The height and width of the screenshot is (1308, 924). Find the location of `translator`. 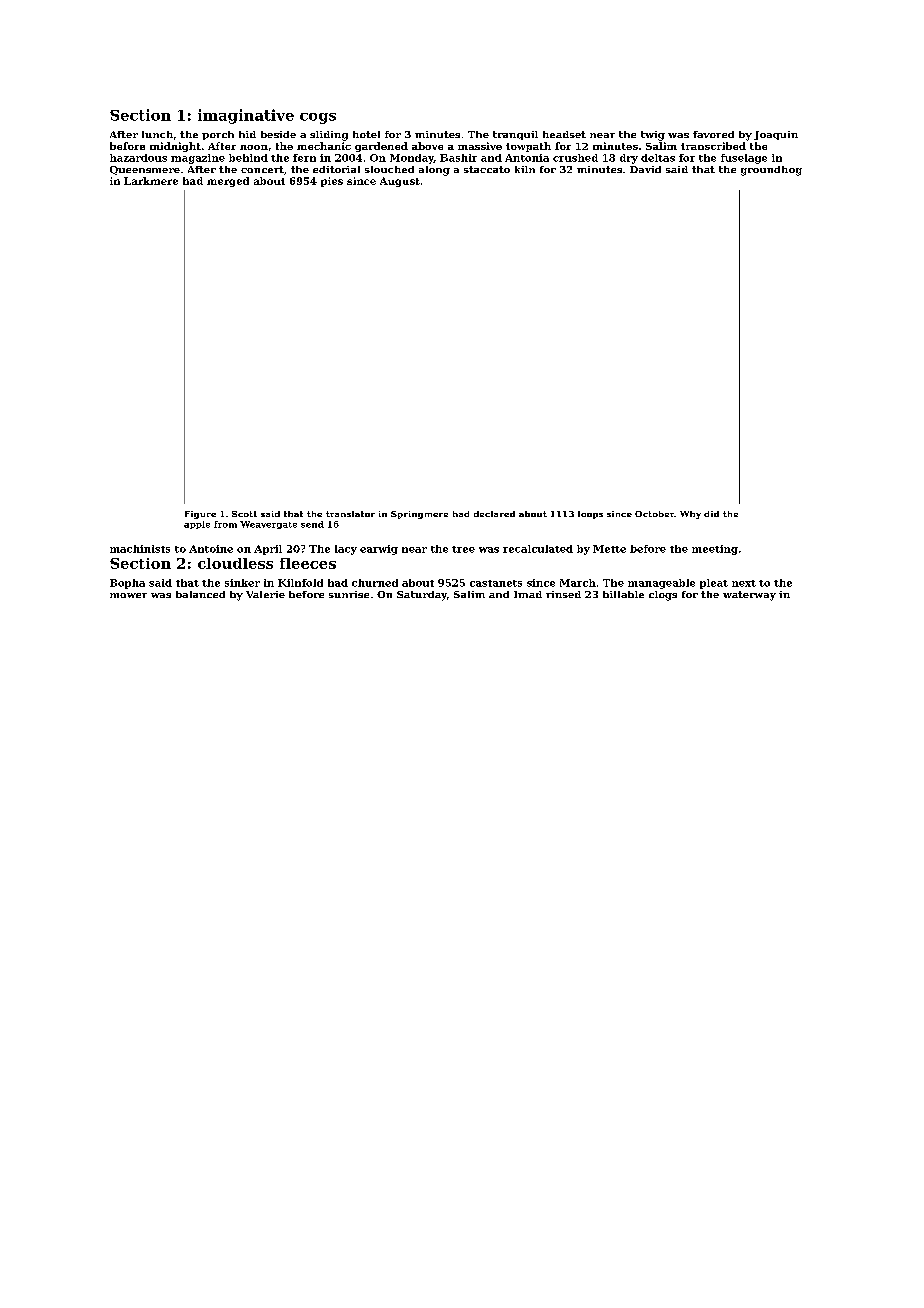

translator is located at coordinates (350, 514).
